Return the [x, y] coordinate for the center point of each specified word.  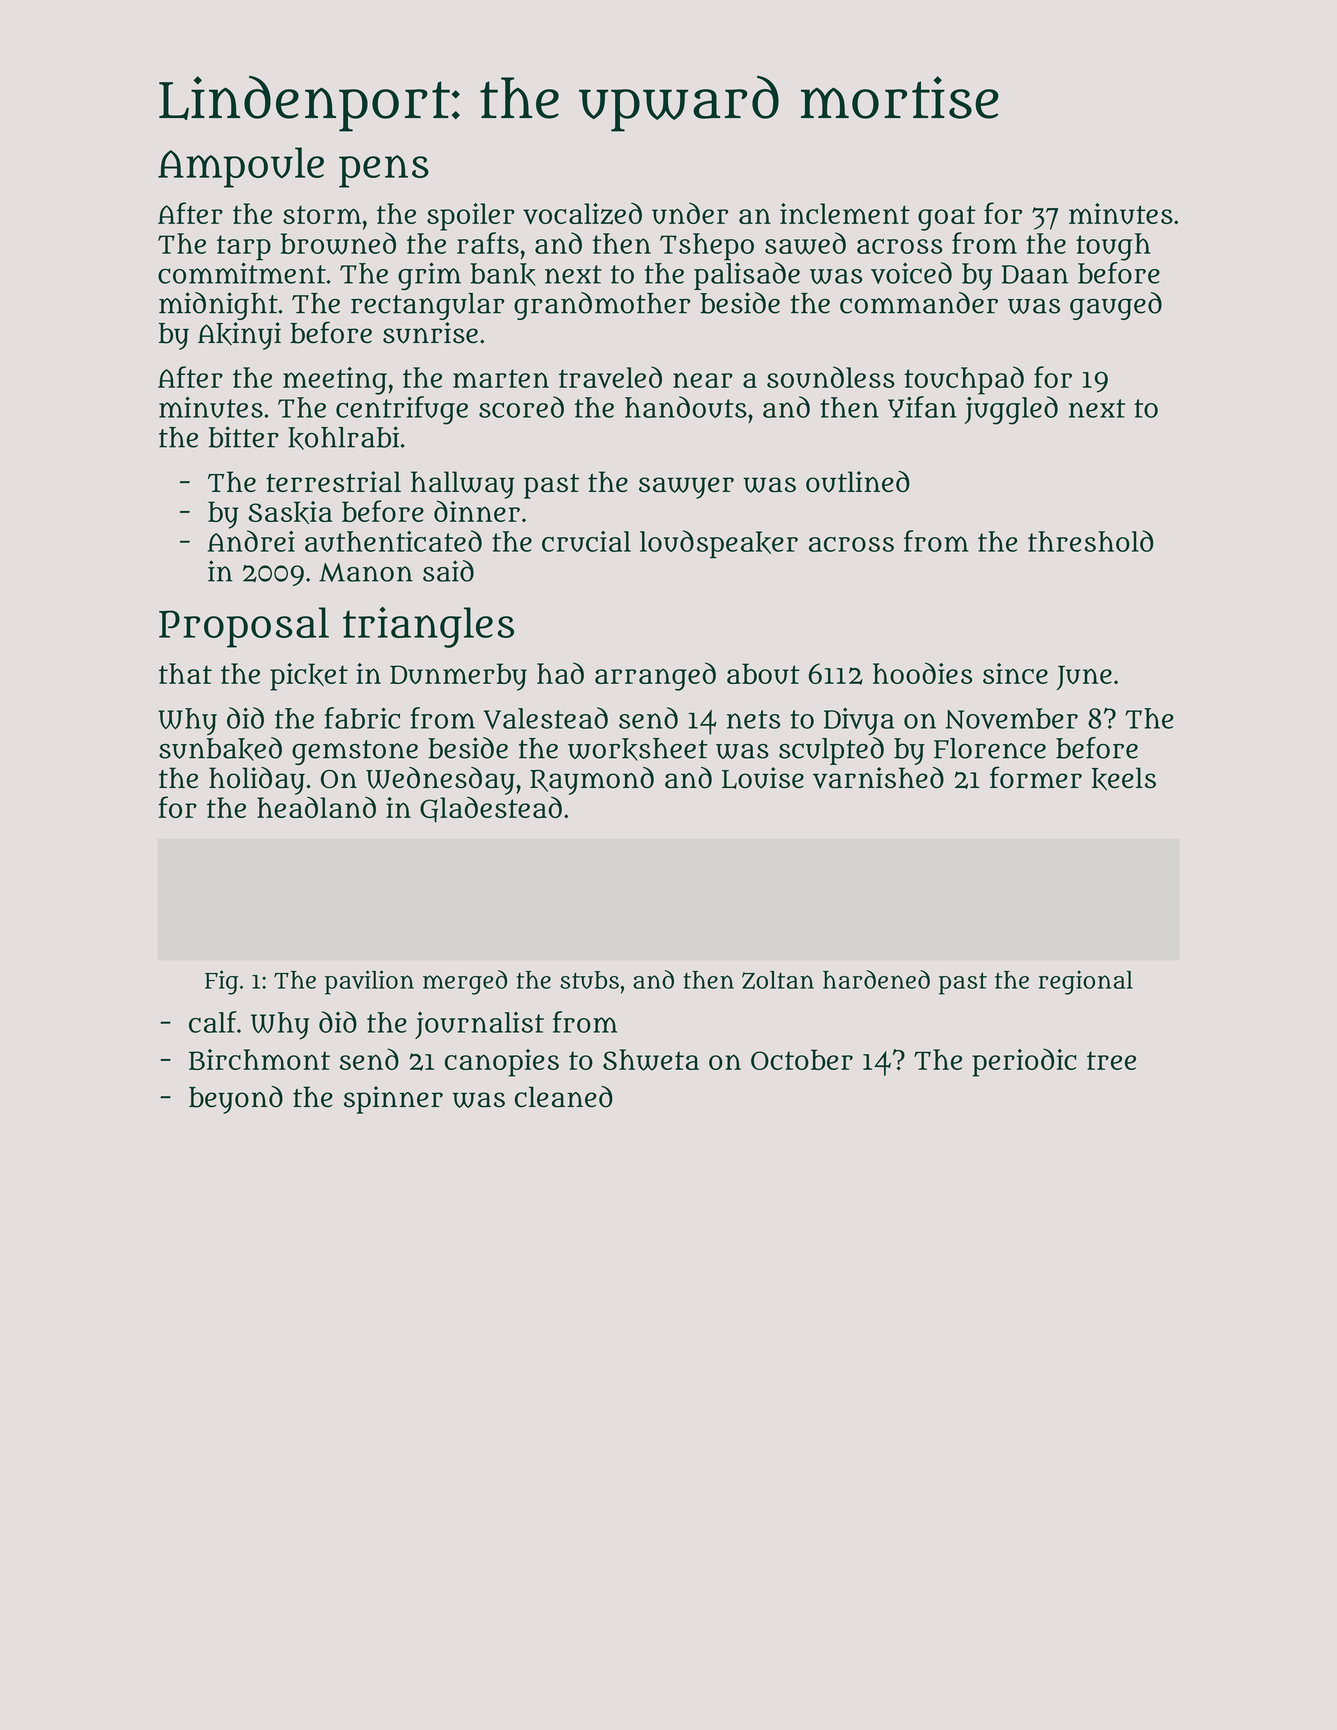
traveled [610, 377]
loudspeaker [719, 544]
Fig [222, 982]
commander [919, 303]
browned [338, 243]
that [185, 673]
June [1084, 678]
